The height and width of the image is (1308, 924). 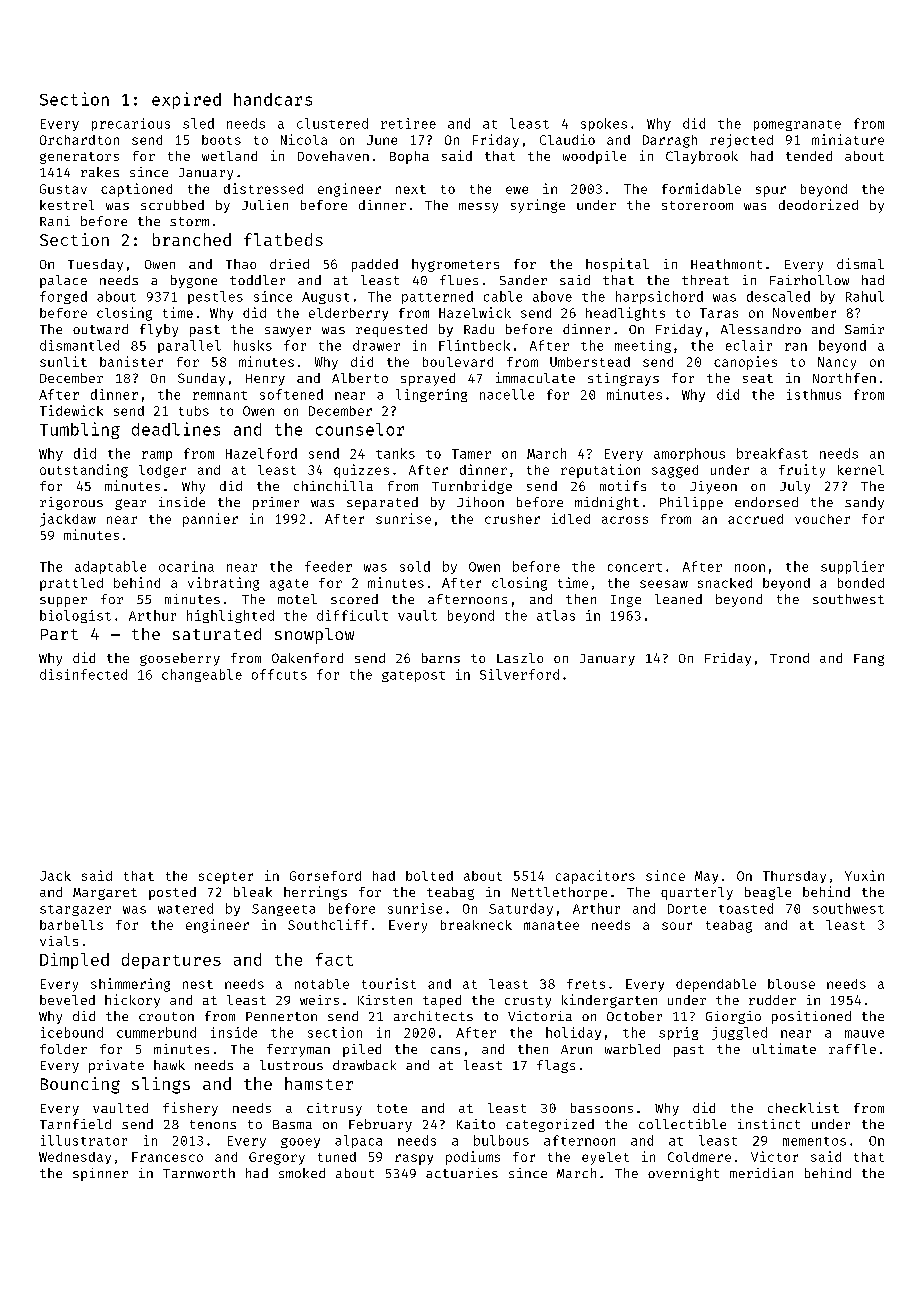 What do you see at coordinates (864, 875) in the image?
I see `Yuxin` at bounding box center [864, 875].
